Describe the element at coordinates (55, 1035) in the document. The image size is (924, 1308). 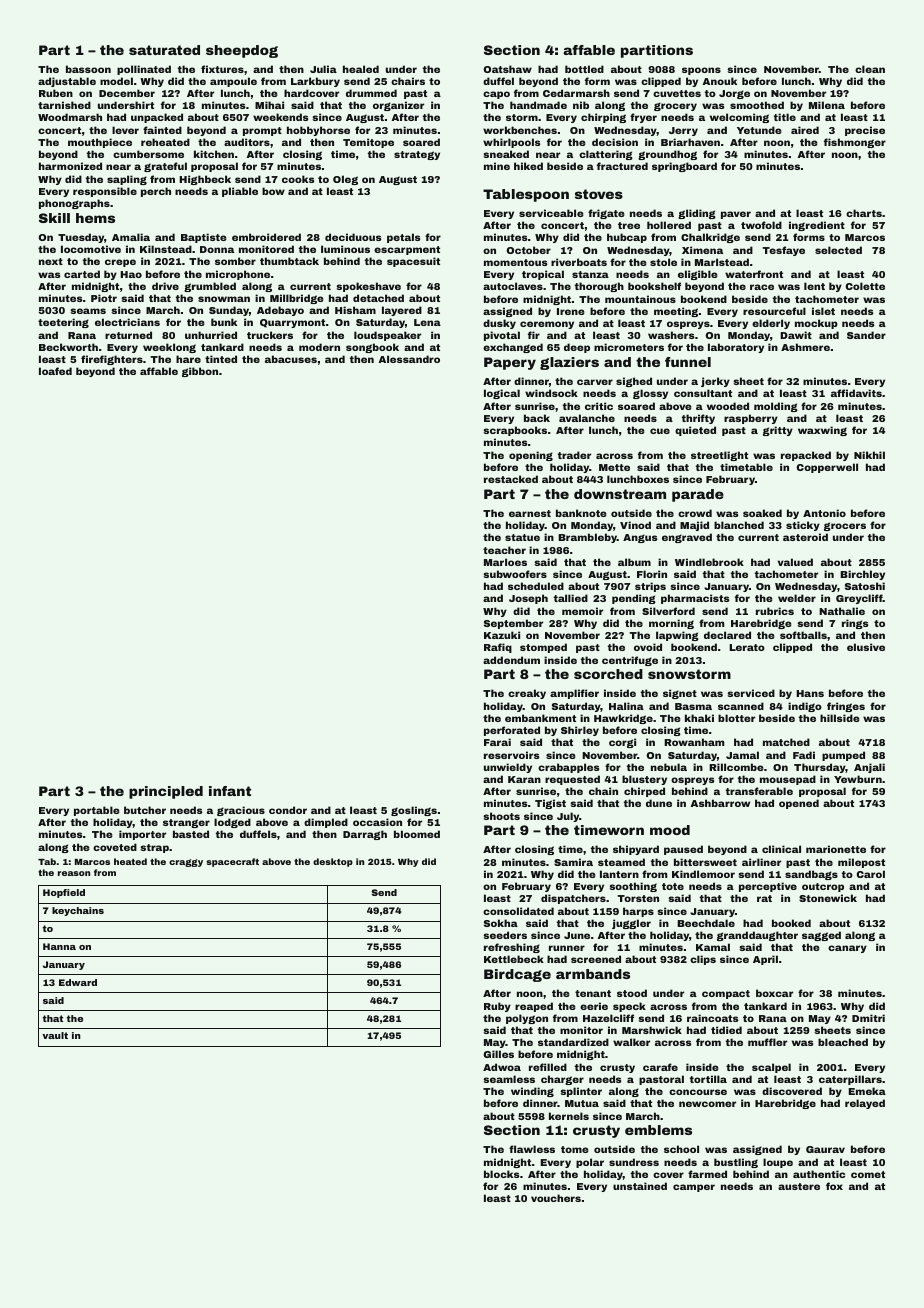
I see `vault` at that location.
